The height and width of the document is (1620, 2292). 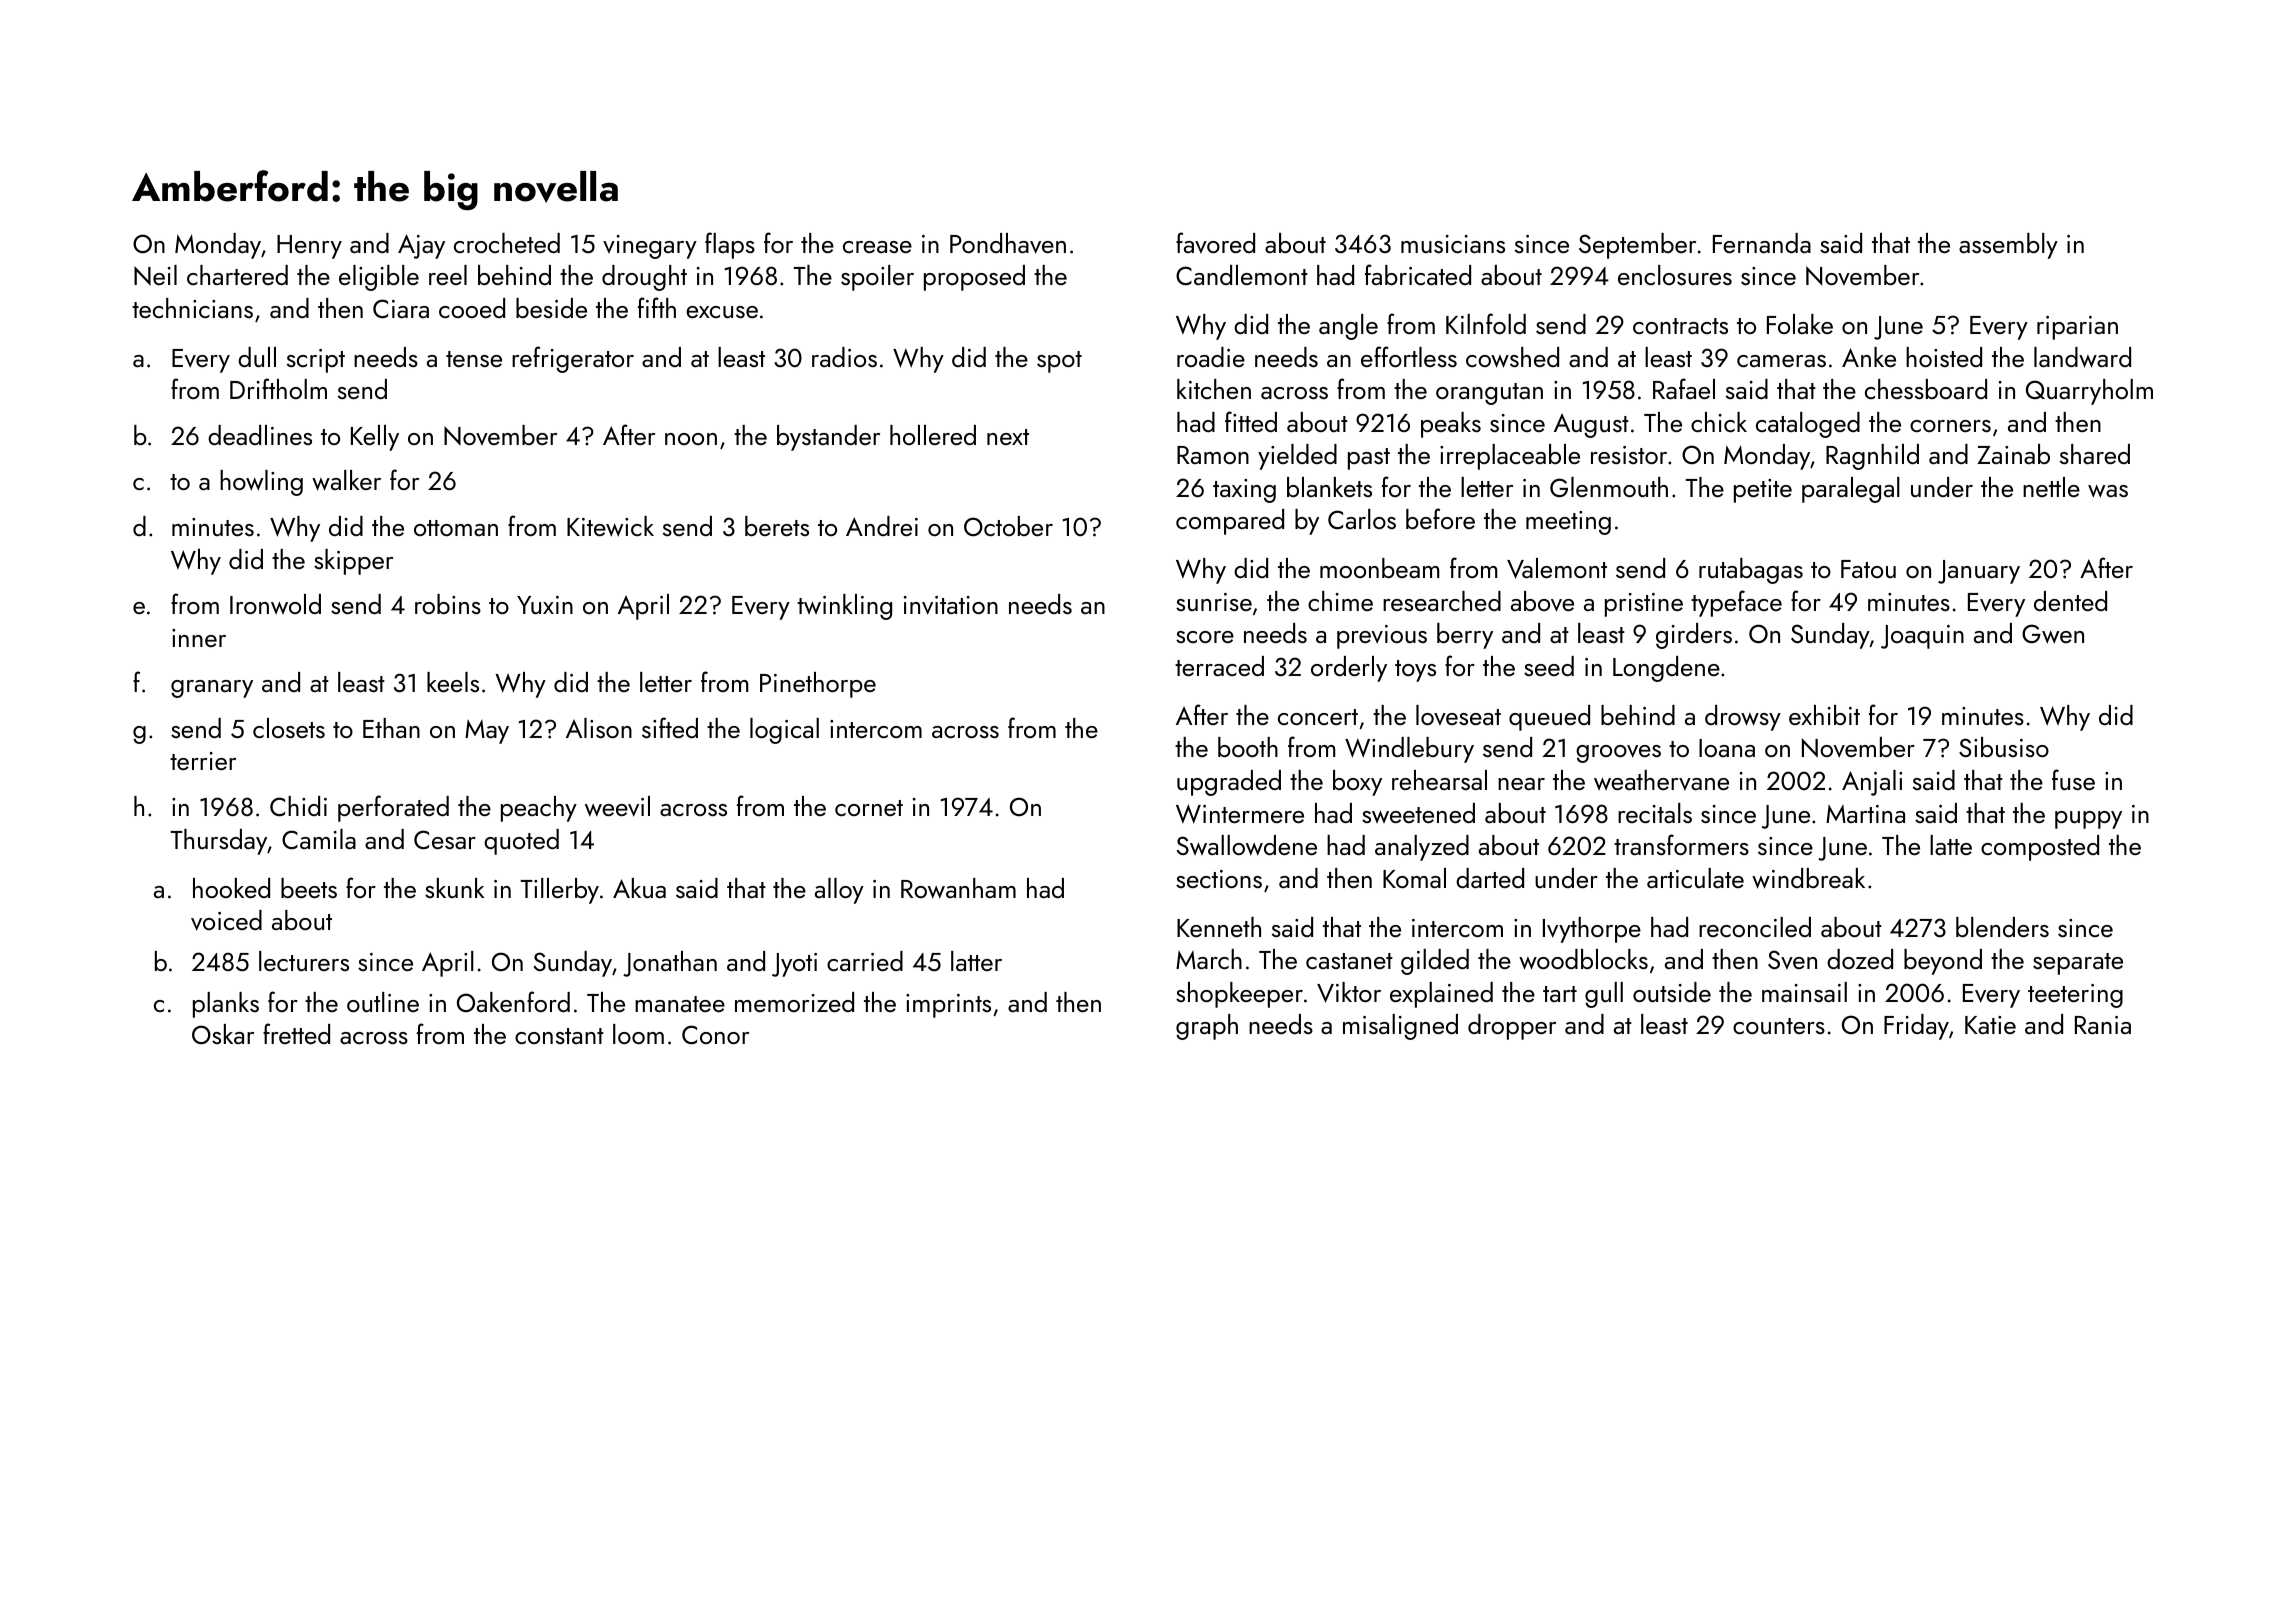 What do you see at coordinates (2073, 779) in the document?
I see `fuse` at bounding box center [2073, 779].
